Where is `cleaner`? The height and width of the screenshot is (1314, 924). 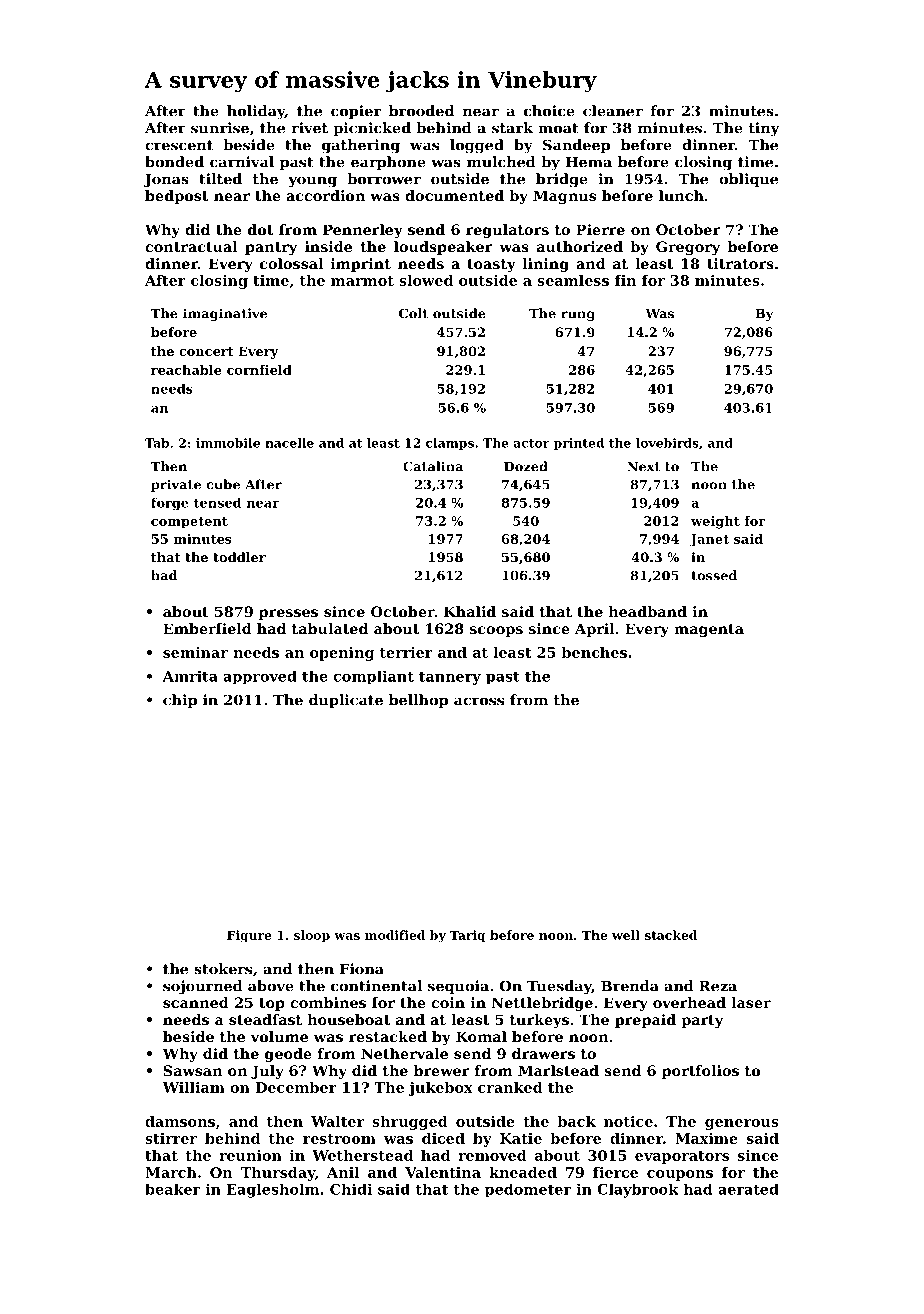 cleaner is located at coordinates (613, 111).
